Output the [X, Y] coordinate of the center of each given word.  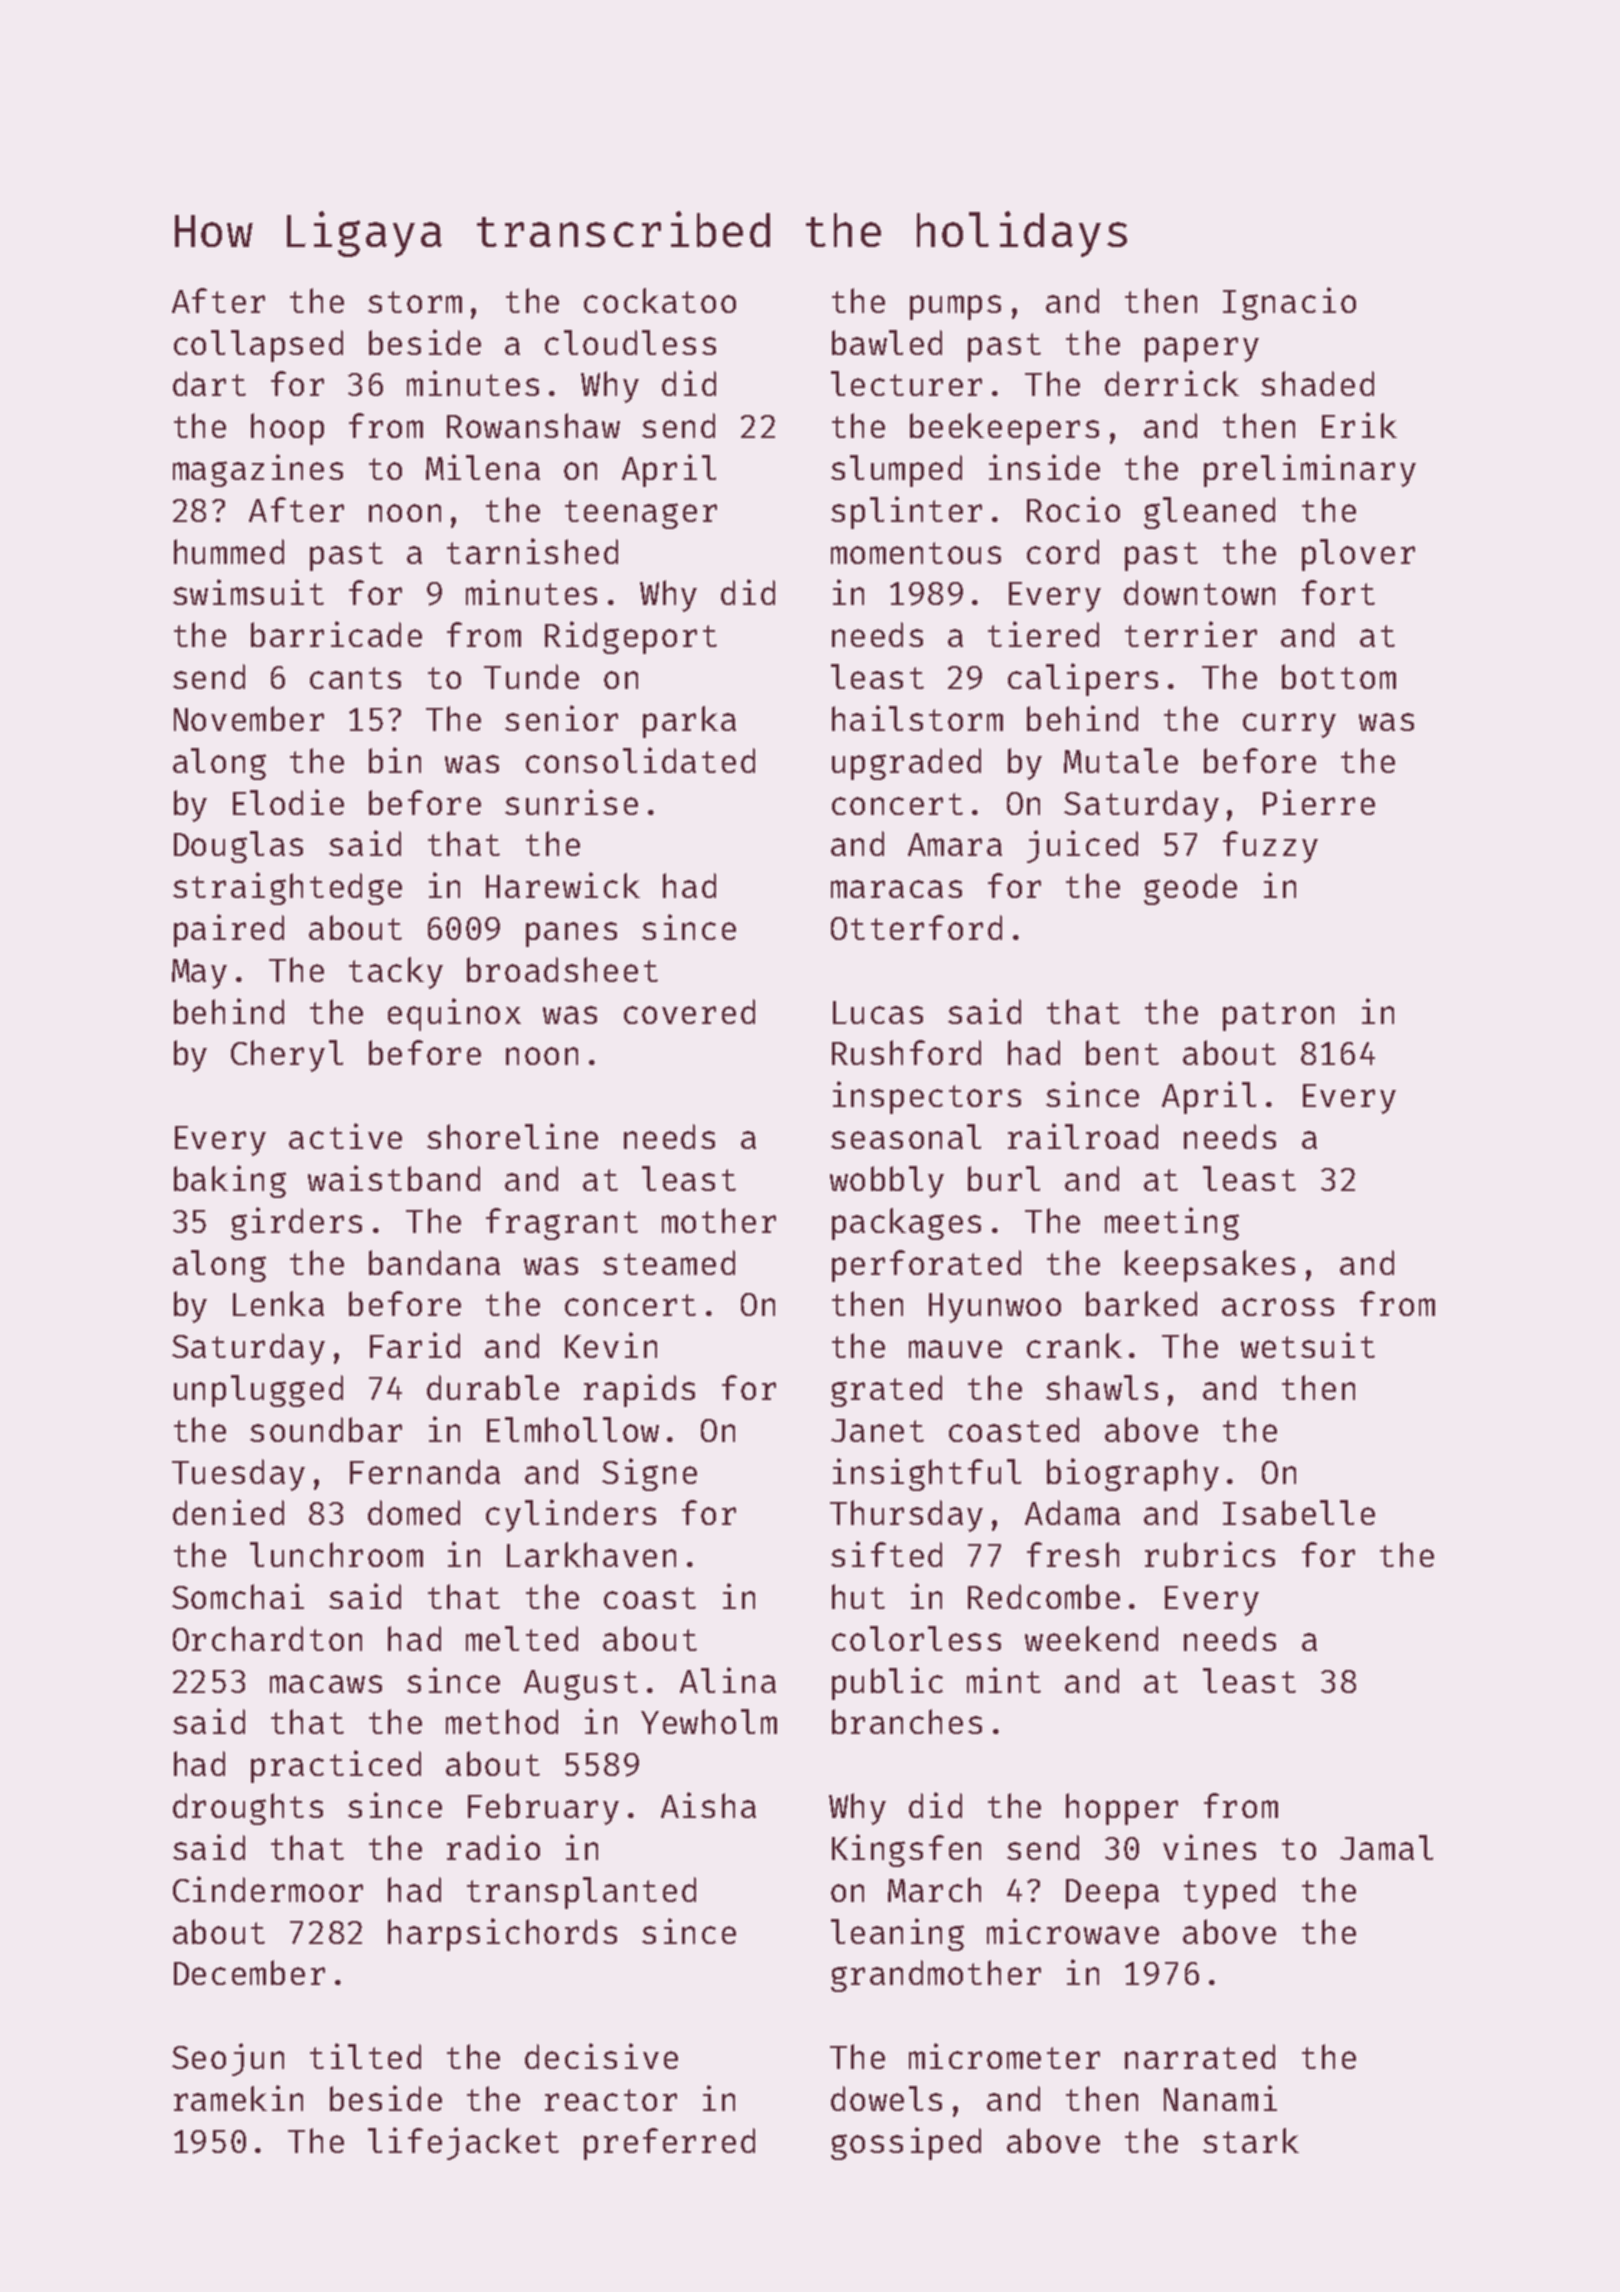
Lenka [278, 1303]
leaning [897, 1934]
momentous [916, 553]
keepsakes [1210, 1266]
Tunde [531, 676]
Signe [649, 1474]
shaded [1317, 383]
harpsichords [502, 1934]
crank [1074, 1345]
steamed [669, 1262]
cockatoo [660, 300]
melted [522, 1638]
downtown [1199, 592]
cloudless [630, 342]
